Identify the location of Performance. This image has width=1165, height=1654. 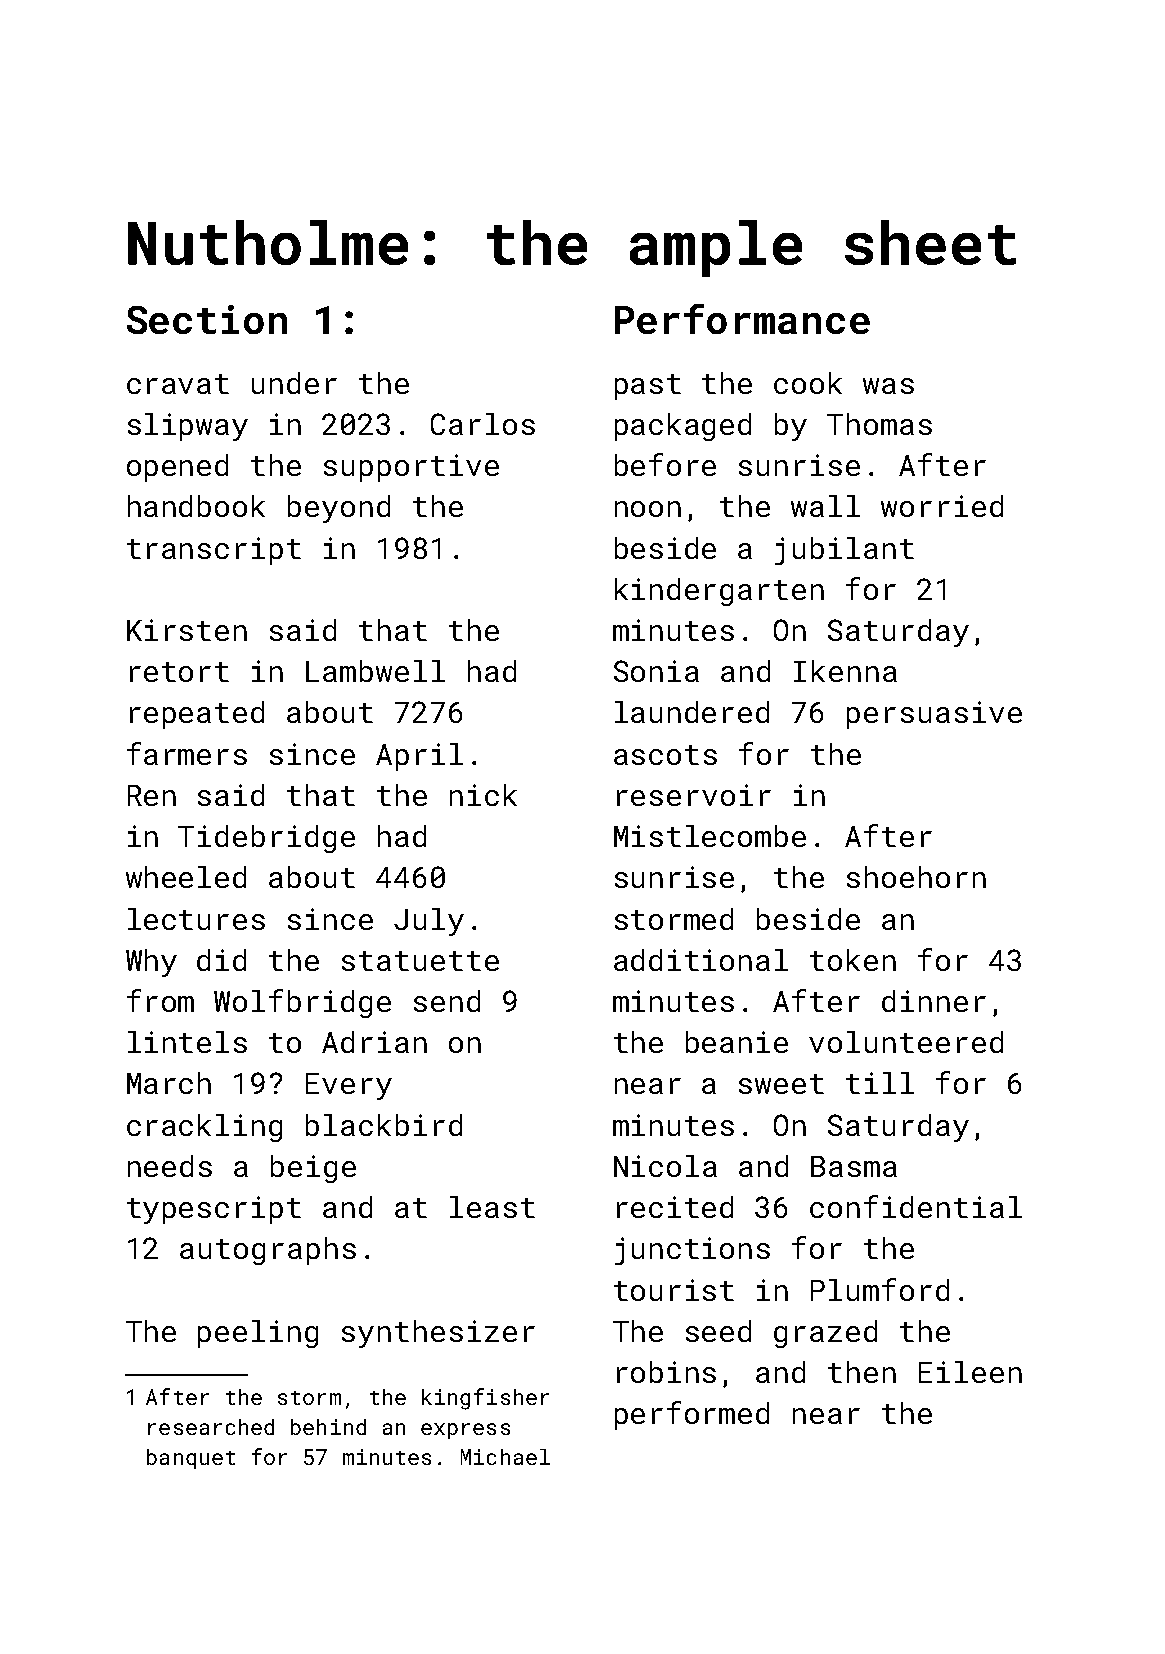
(742, 319).
